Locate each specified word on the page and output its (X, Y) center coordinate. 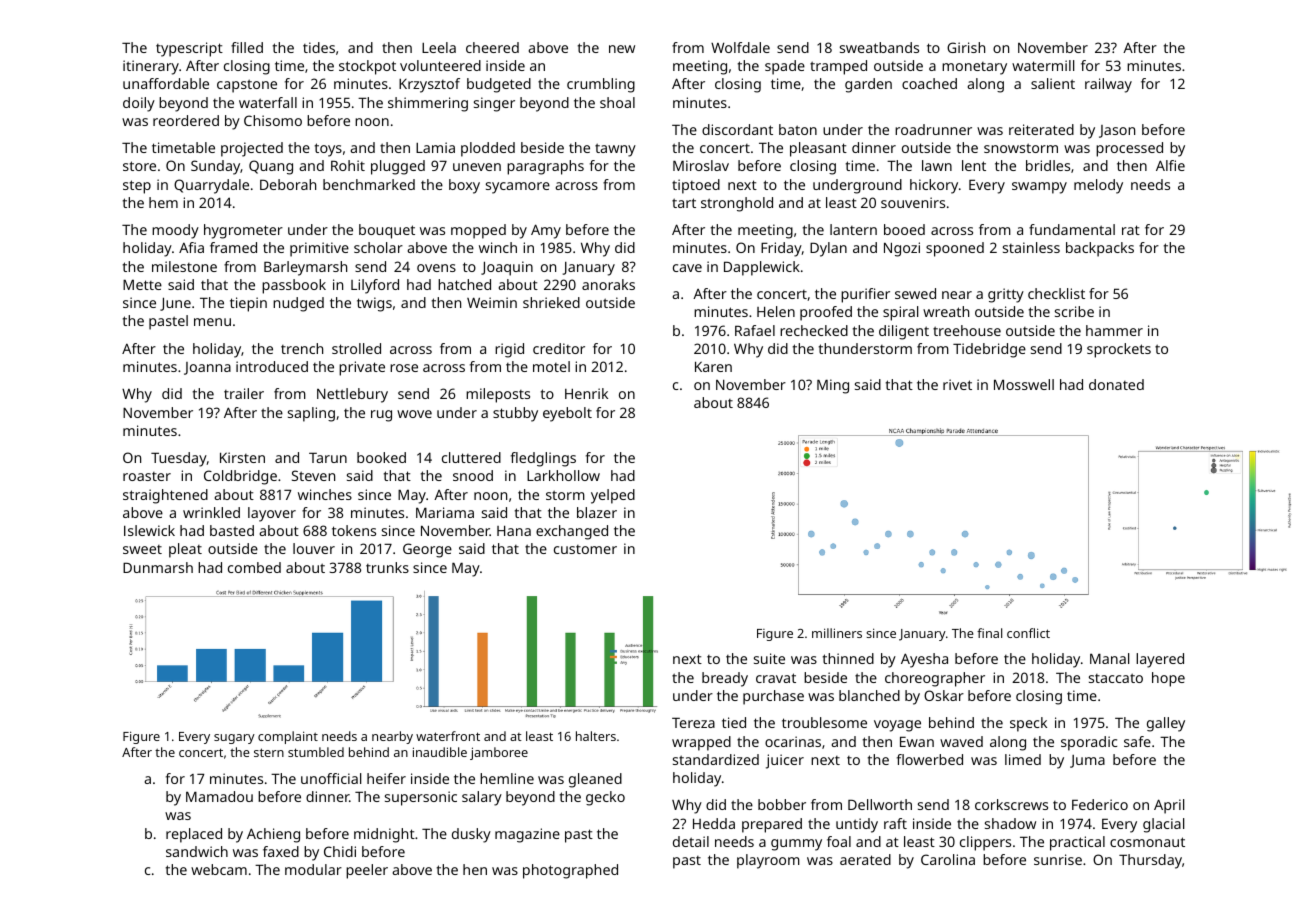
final (989, 633)
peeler (367, 871)
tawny (615, 150)
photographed (570, 871)
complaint (288, 737)
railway (1108, 85)
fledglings (543, 459)
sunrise (1058, 859)
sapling (311, 414)
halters (596, 736)
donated (1116, 384)
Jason (1117, 131)
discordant (737, 129)
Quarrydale (211, 186)
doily (139, 104)
